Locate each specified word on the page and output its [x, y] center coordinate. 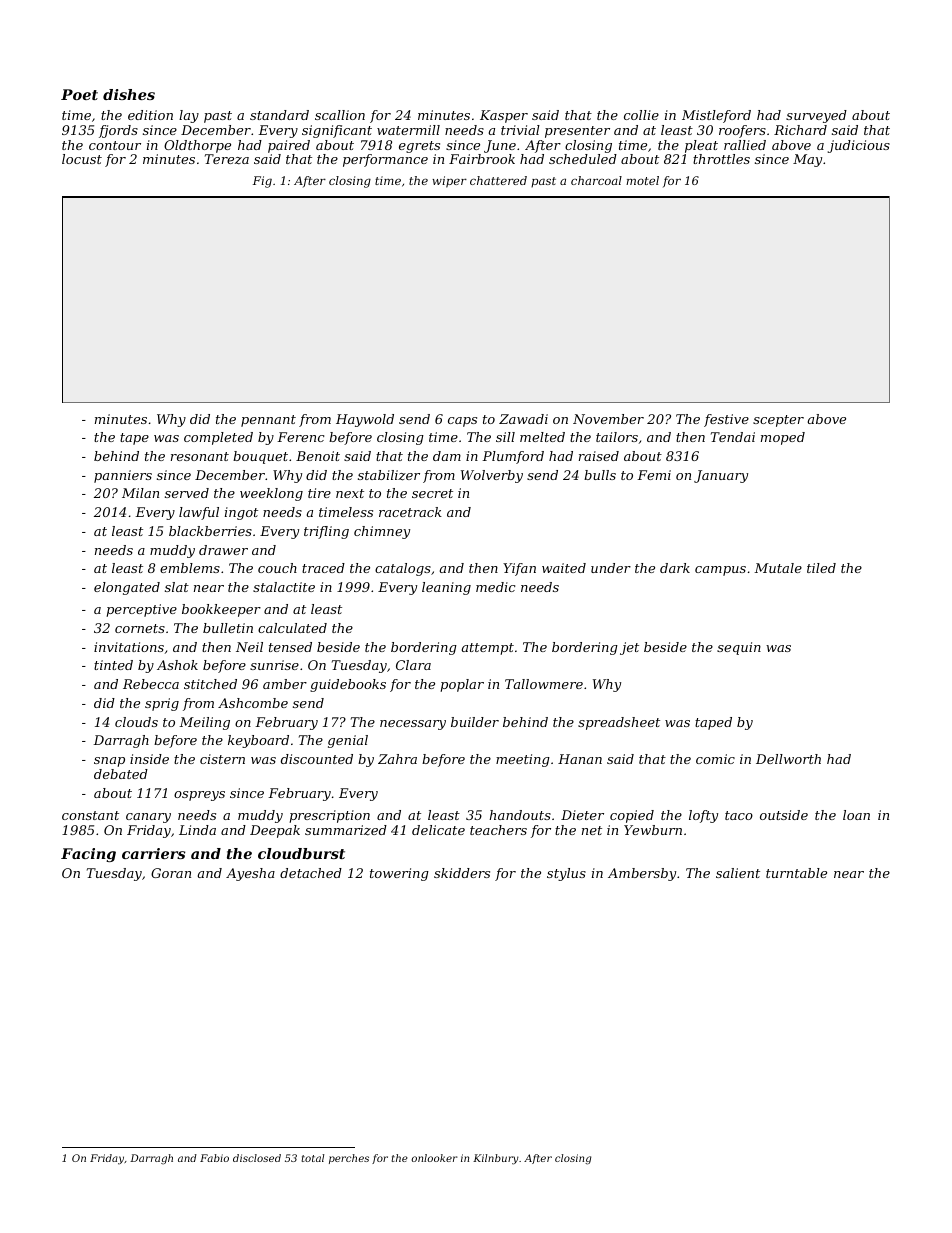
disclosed [257, 1158]
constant [90, 815]
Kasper [504, 116]
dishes [129, 94]
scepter [778, 421]
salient [738, 873]
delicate [438, 830]
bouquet [260, 457]
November [608, 419]
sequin [739, 648]
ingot [241, 513]
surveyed [816, 116]
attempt [488, 649]
